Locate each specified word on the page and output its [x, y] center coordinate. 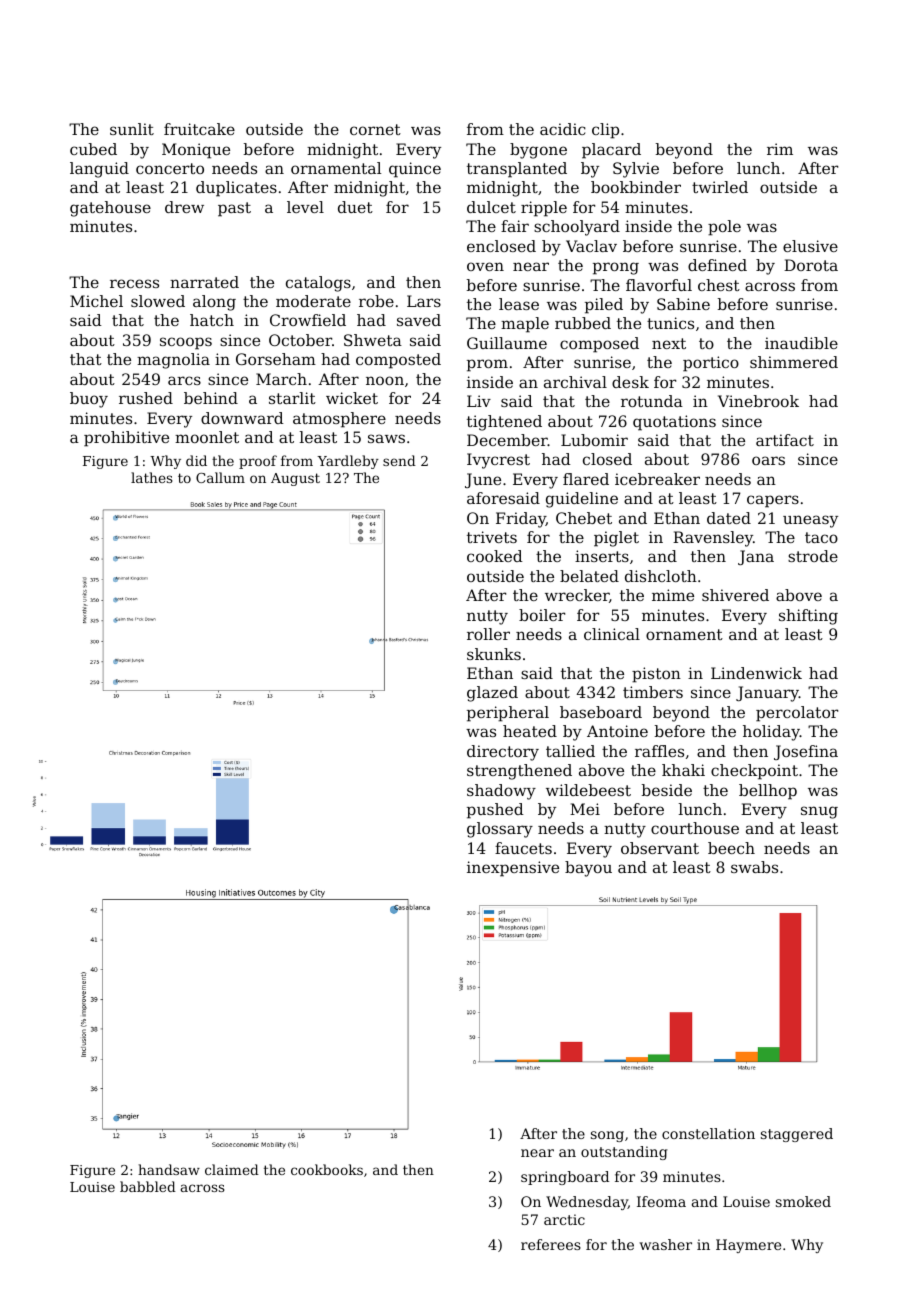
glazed [492, 694]
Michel [96, 301]
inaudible [801, 343]
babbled [148, 1186]
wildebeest [588, 790]
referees [551, 1244]
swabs [754, 867]
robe [376, 301]
